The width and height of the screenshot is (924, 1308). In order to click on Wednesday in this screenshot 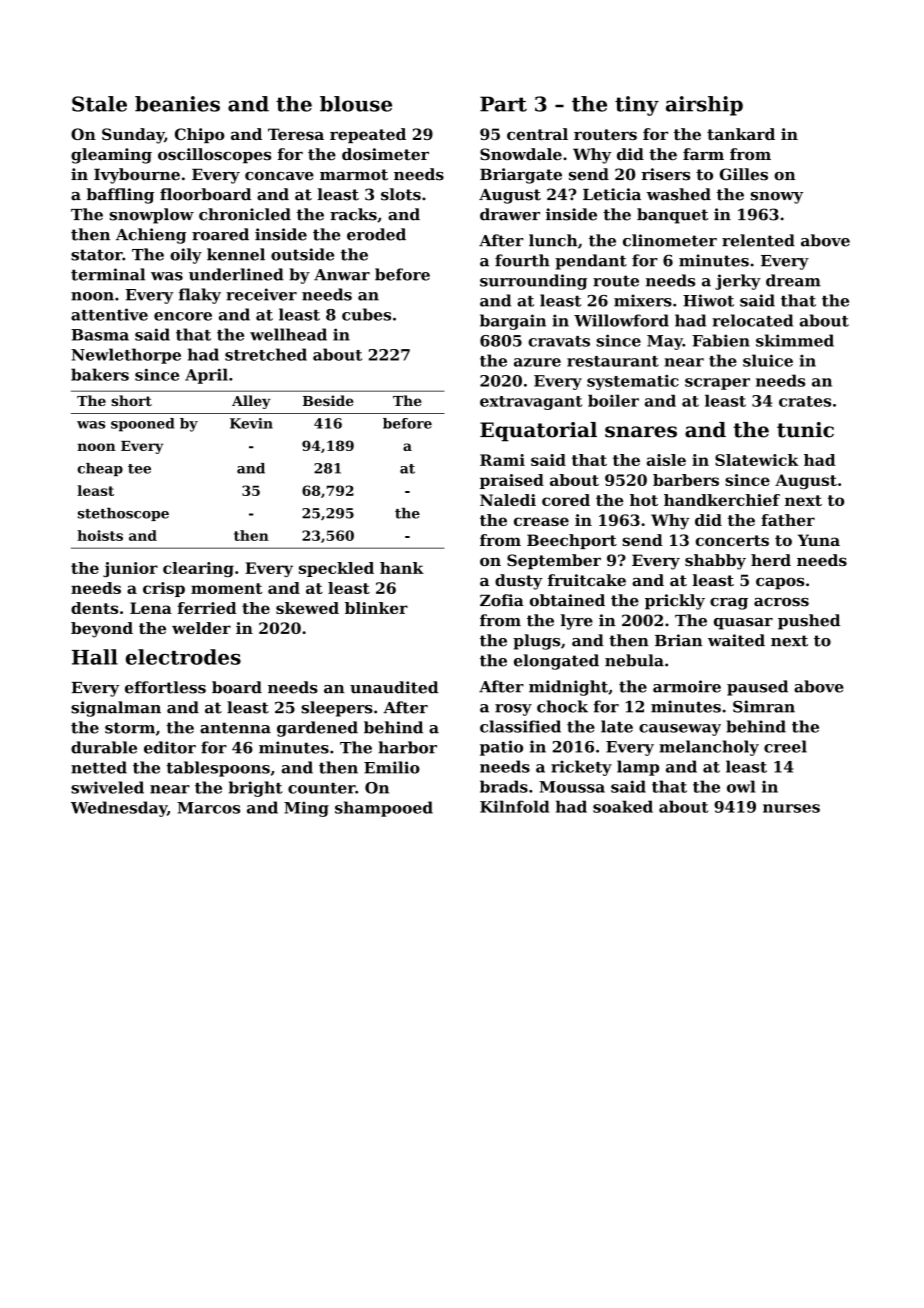, I will do `click(119, 809)`.
